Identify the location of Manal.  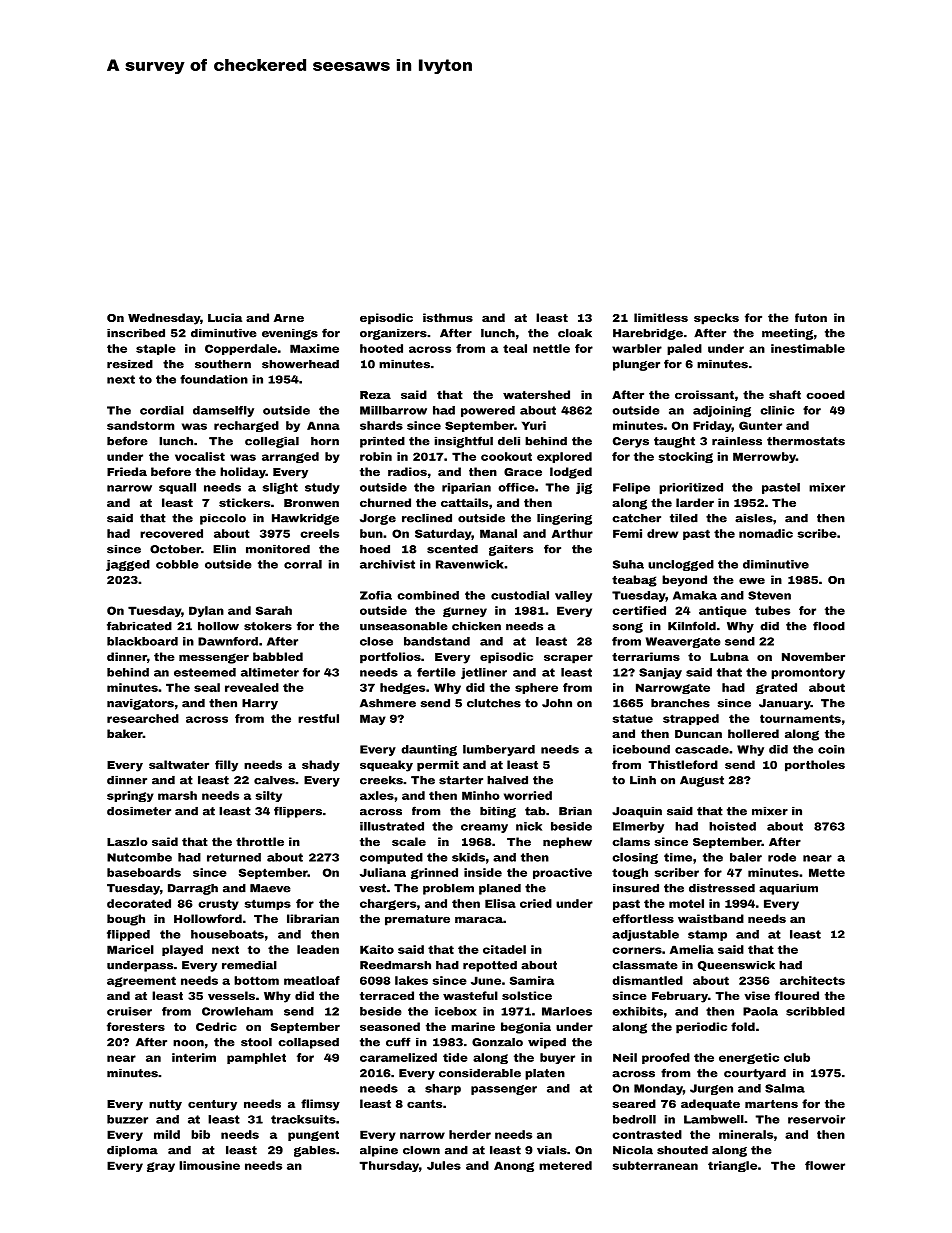
(498, 533).
